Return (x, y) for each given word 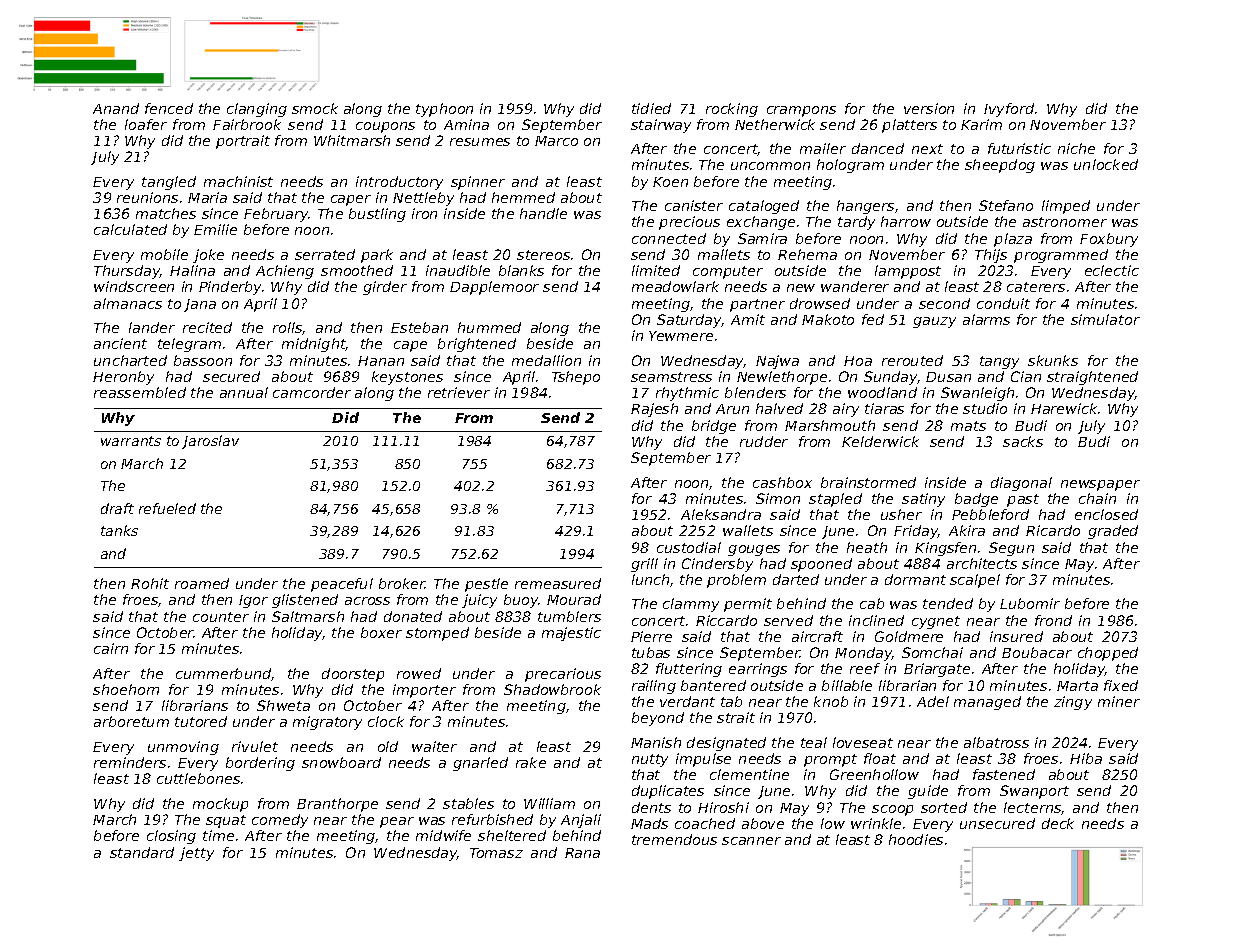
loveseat (863, 742)
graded (1113, 532)
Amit (748, 319)
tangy (999, 362)
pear (397, 822)
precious (689, 223)
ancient (120, 343)
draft (117, 508)
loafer (146, 124)
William (549, 803)
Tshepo (576, 378)
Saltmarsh (308, 616)
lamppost (908, 272)
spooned (821, 565)
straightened (1092, 378)
